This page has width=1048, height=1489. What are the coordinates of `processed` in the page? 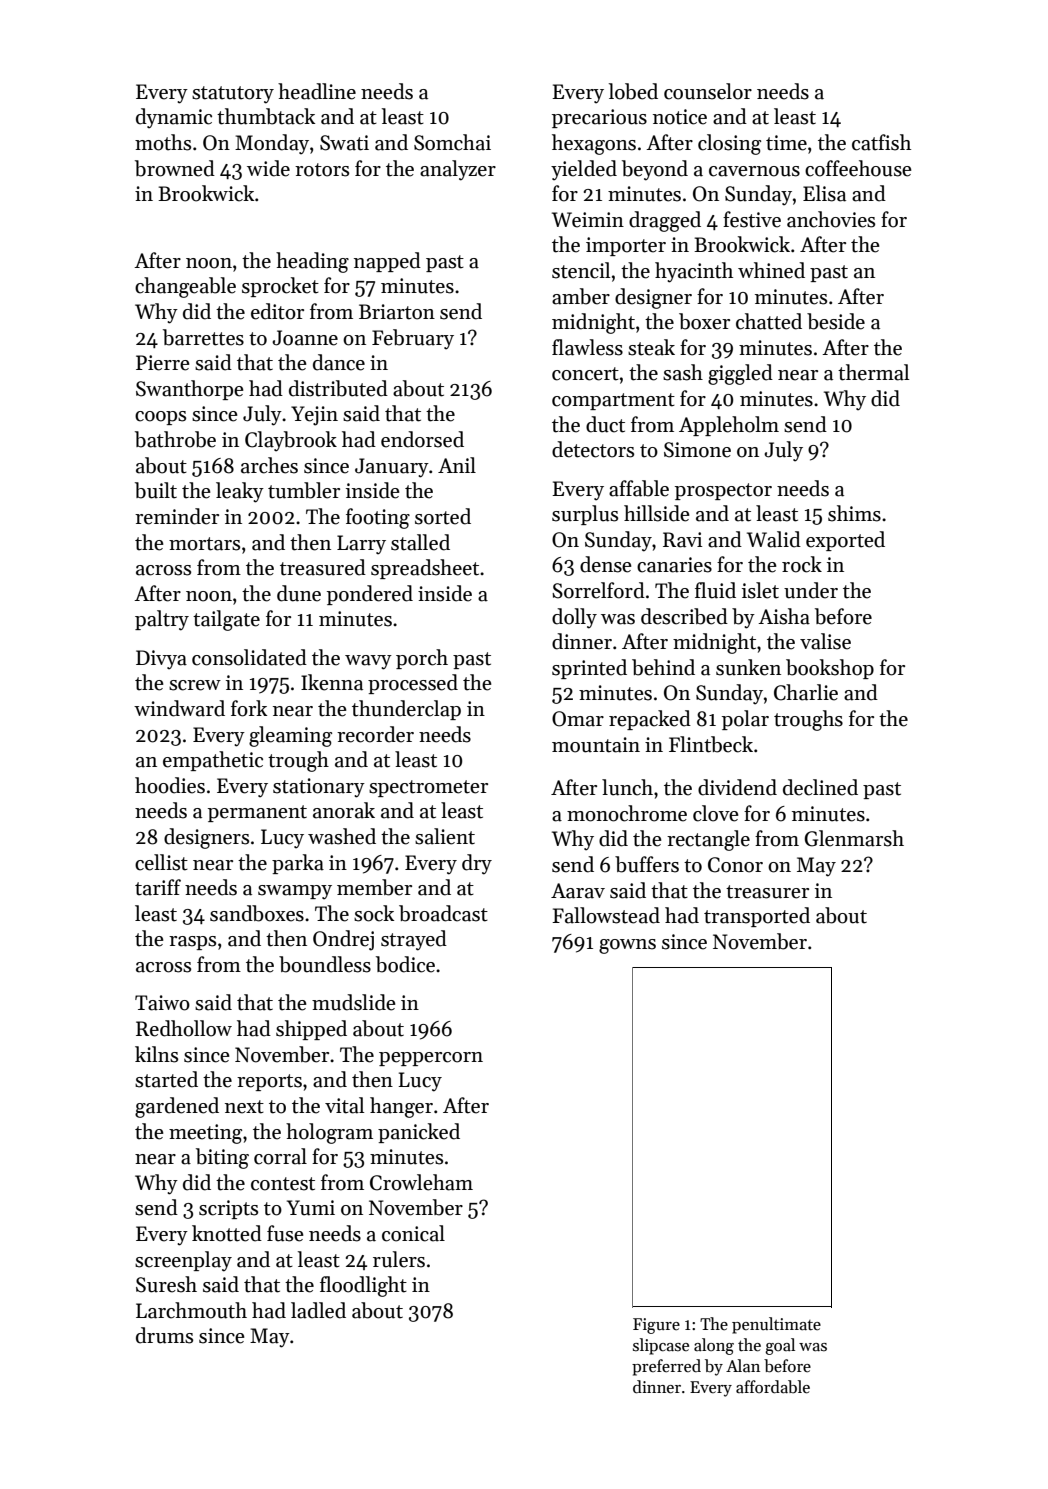 It's located at (413, 684).
